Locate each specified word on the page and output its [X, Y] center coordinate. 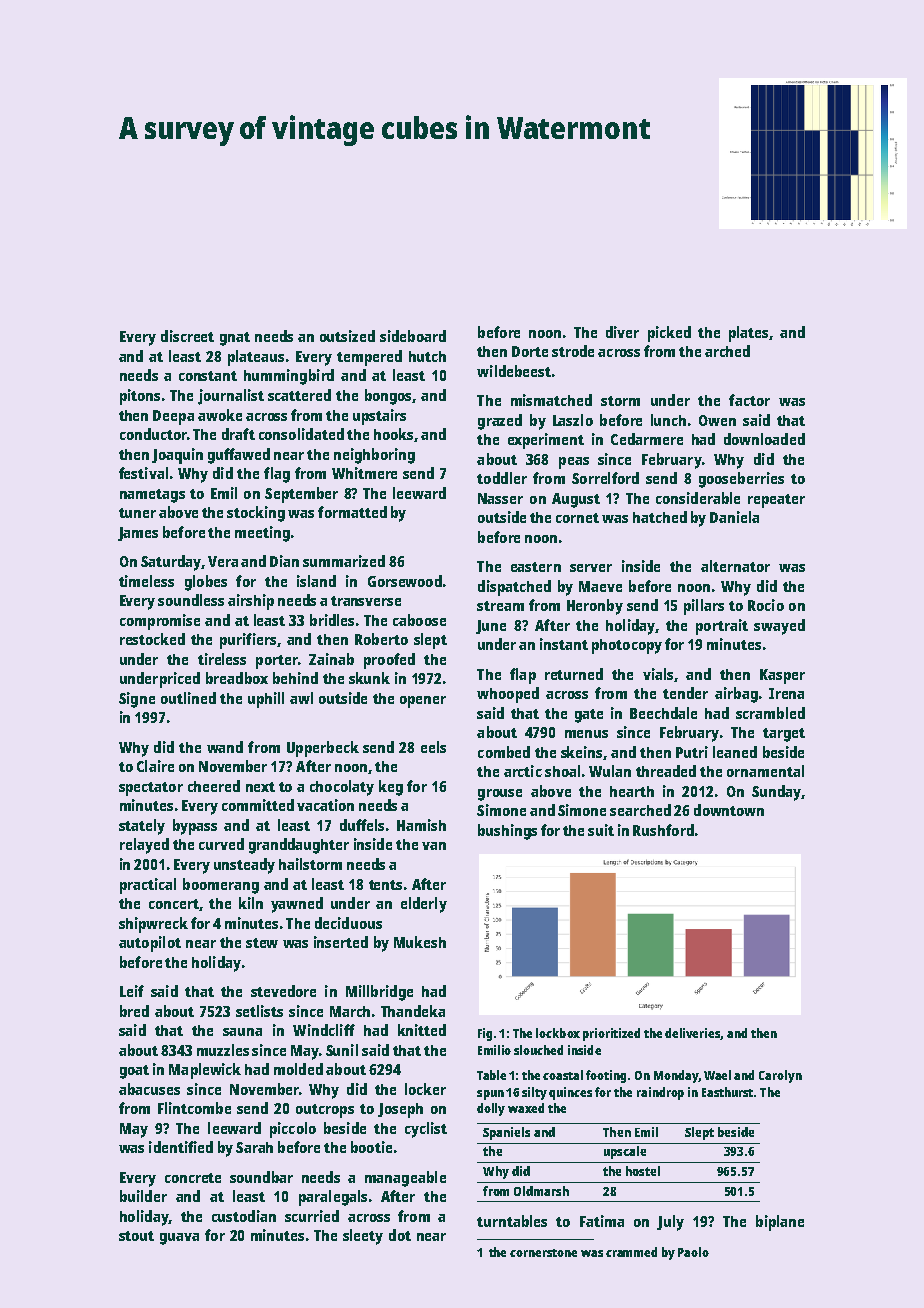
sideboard [413, 336]
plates [748, 334]
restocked [152, 639]
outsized [347, 336]
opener [423, 702]
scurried [312, 1216]
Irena [786, 693]
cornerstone [543, 1253]
